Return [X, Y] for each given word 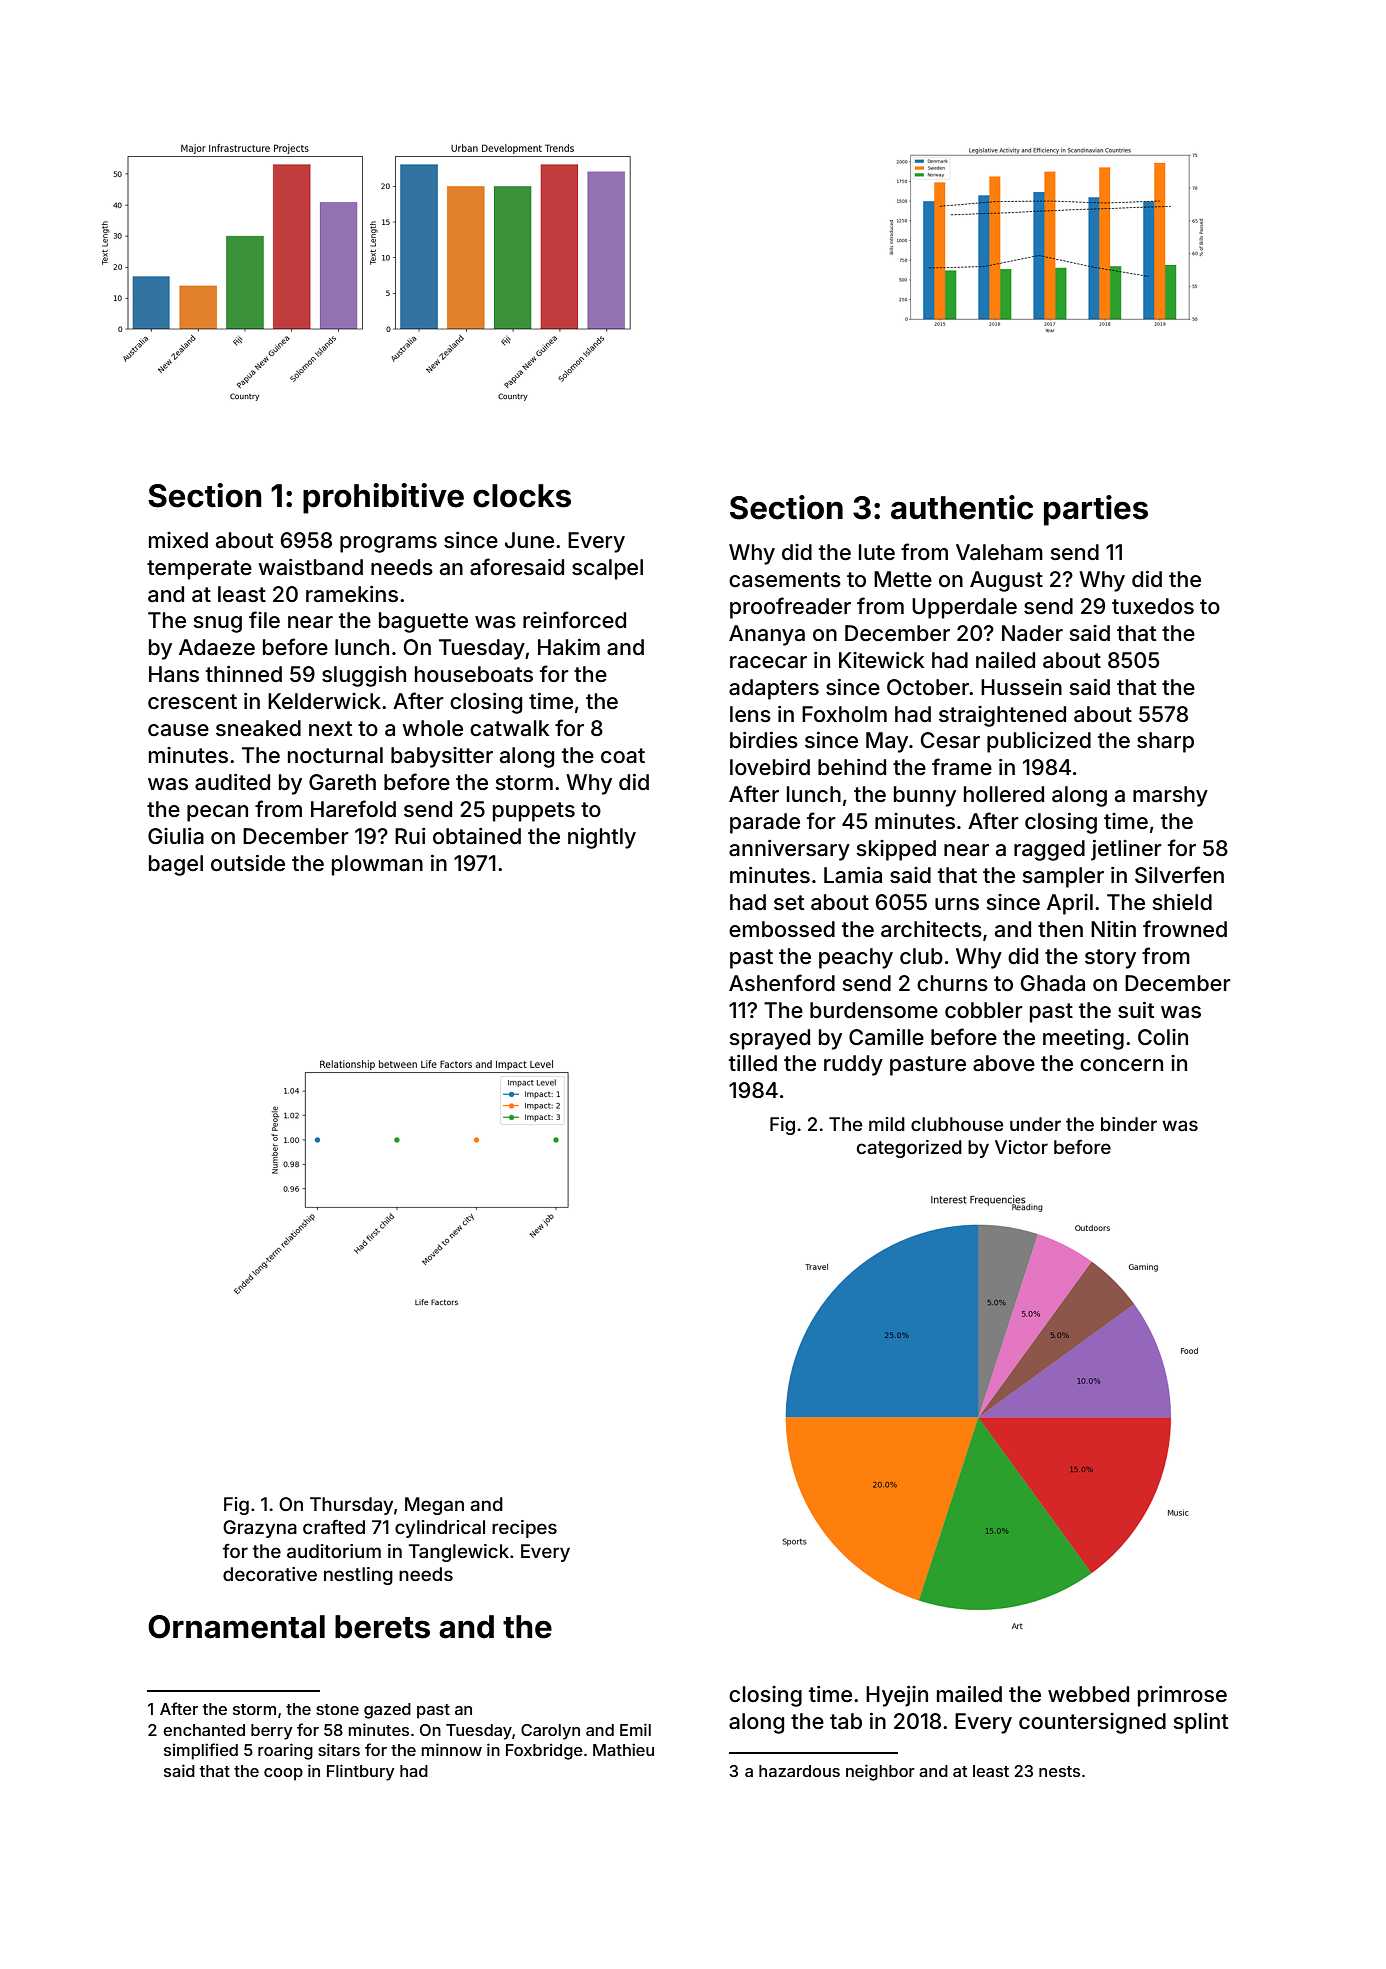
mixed [178, 540]
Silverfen [1179, 875]
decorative [270, 1574]
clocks [522, 496]
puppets [534, 812]
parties [1096, 510]
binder [1129, 1124]
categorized [909, 1149]
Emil [635, 1729]
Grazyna [260, 1529]
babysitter [442, 757]
